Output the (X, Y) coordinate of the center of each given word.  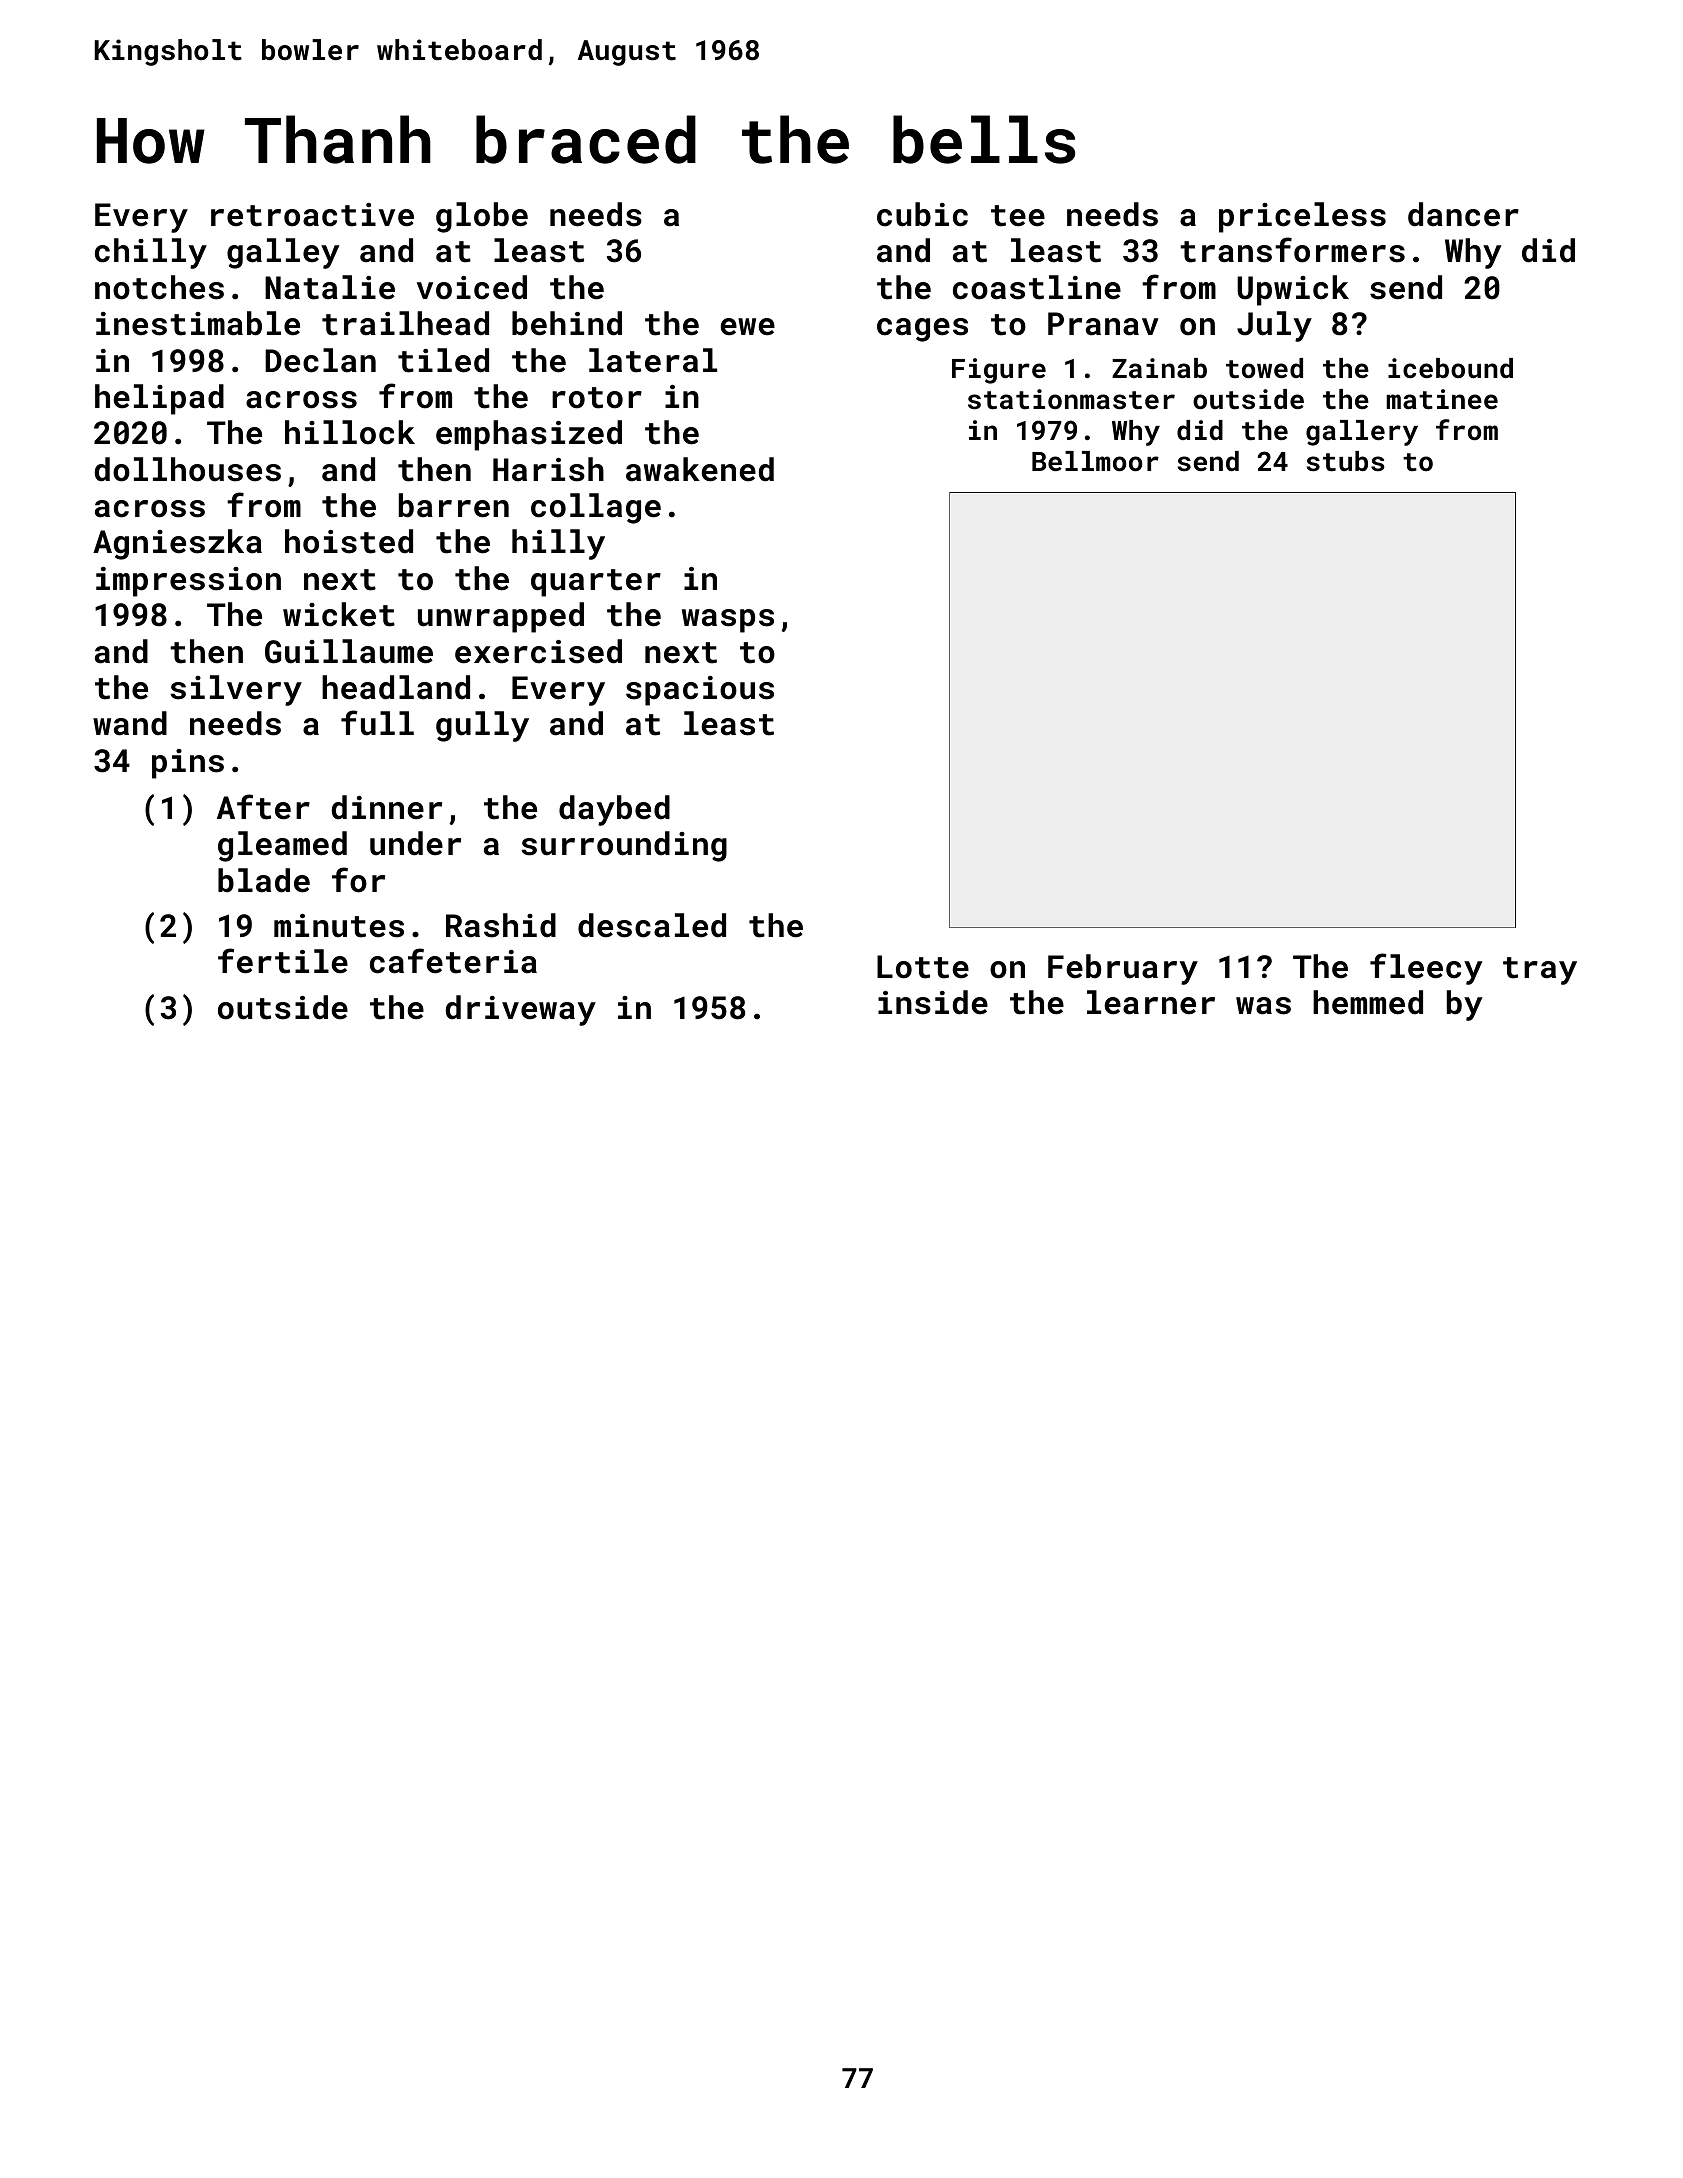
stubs (1346, 461)
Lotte (923, 967)
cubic (922, 214)
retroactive (312, 215)
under (415, 843)
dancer (1463, 214)
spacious (700, 691)
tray (1540, 971)
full (377, 723)
